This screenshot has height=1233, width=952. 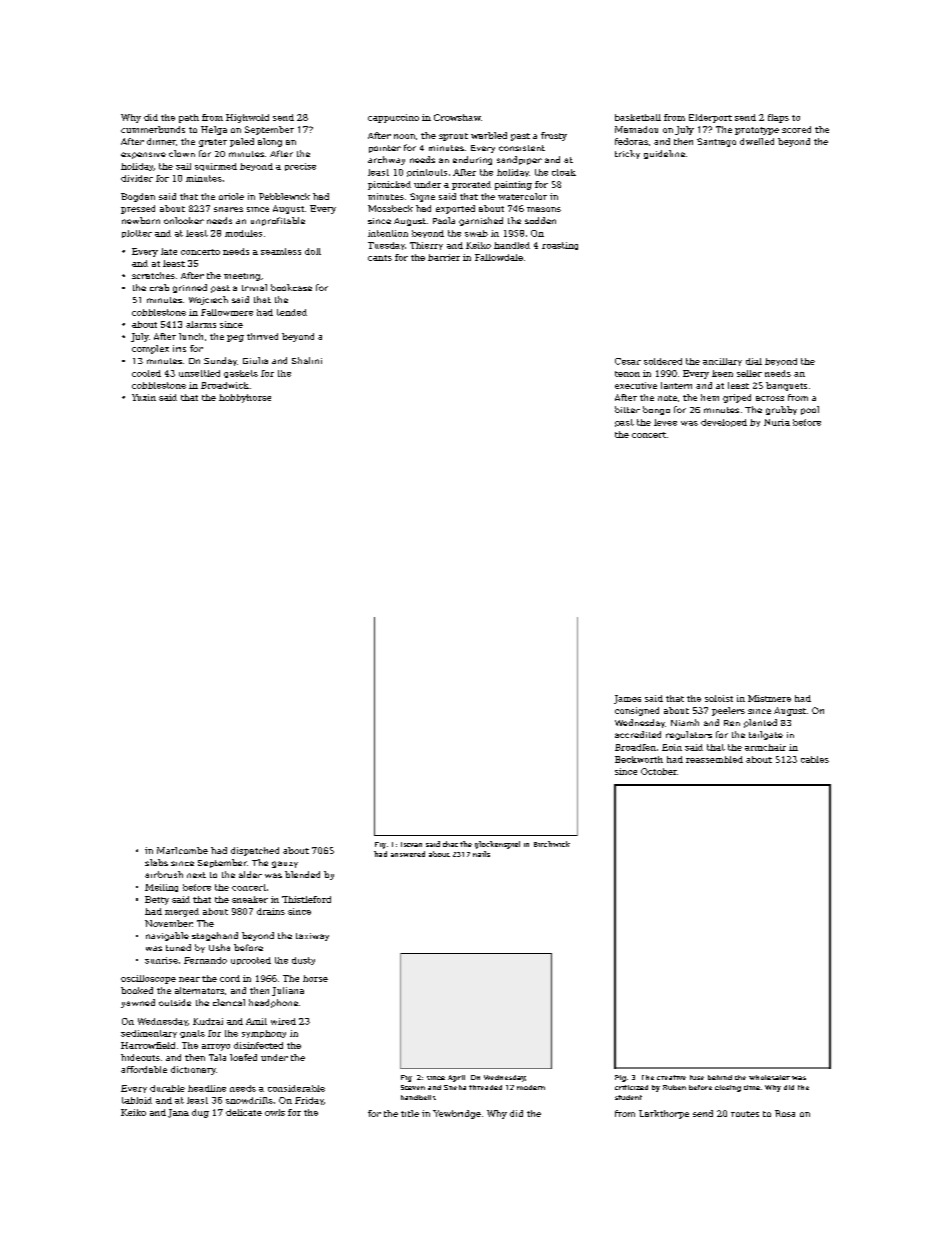 I want to click on barrier, so click(x=444, y=257).
